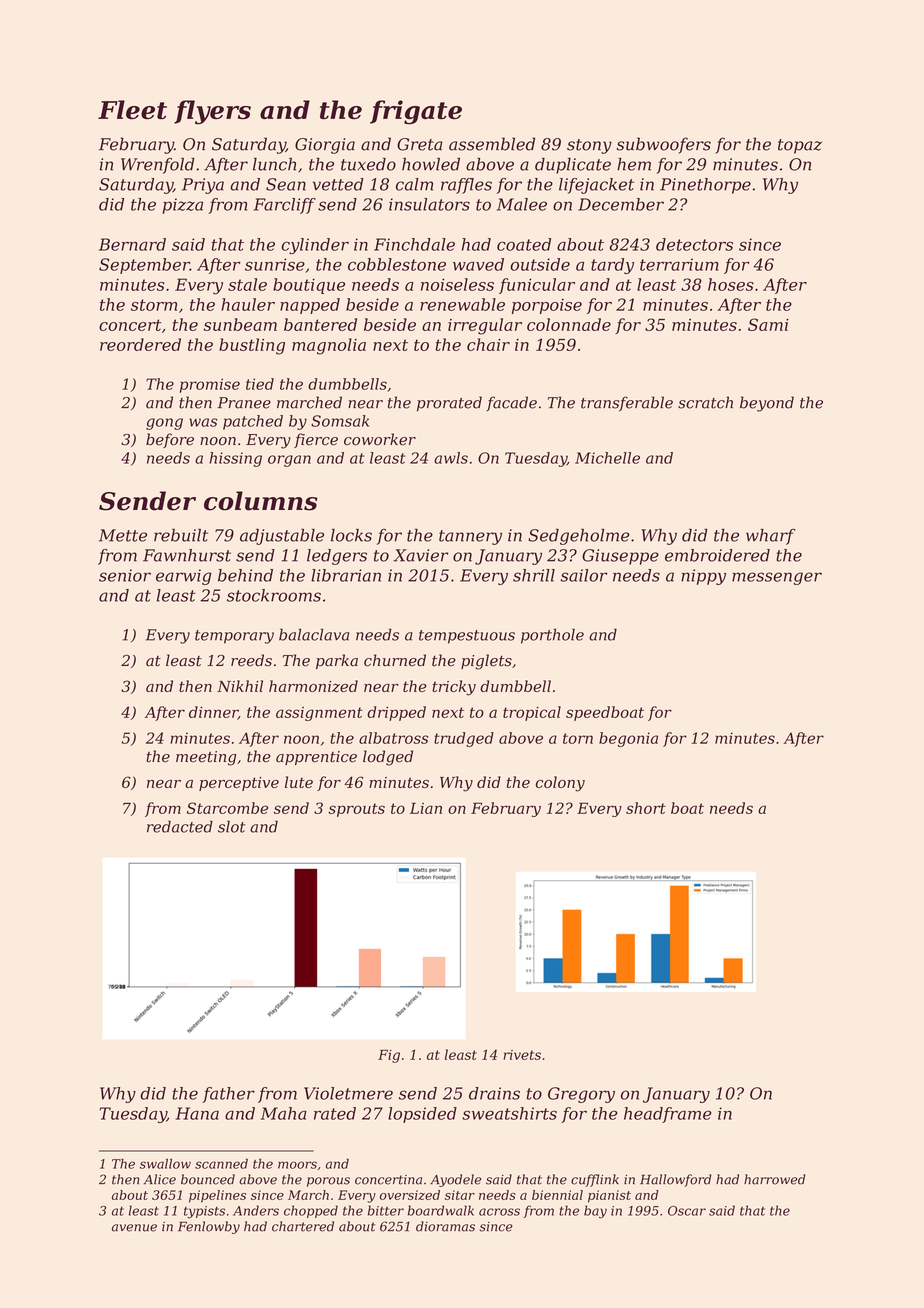 This screenshot has width=924, height=1308. Describe the element at coordinates (634, 164) in the screenshot. I see `hem` at that location.
